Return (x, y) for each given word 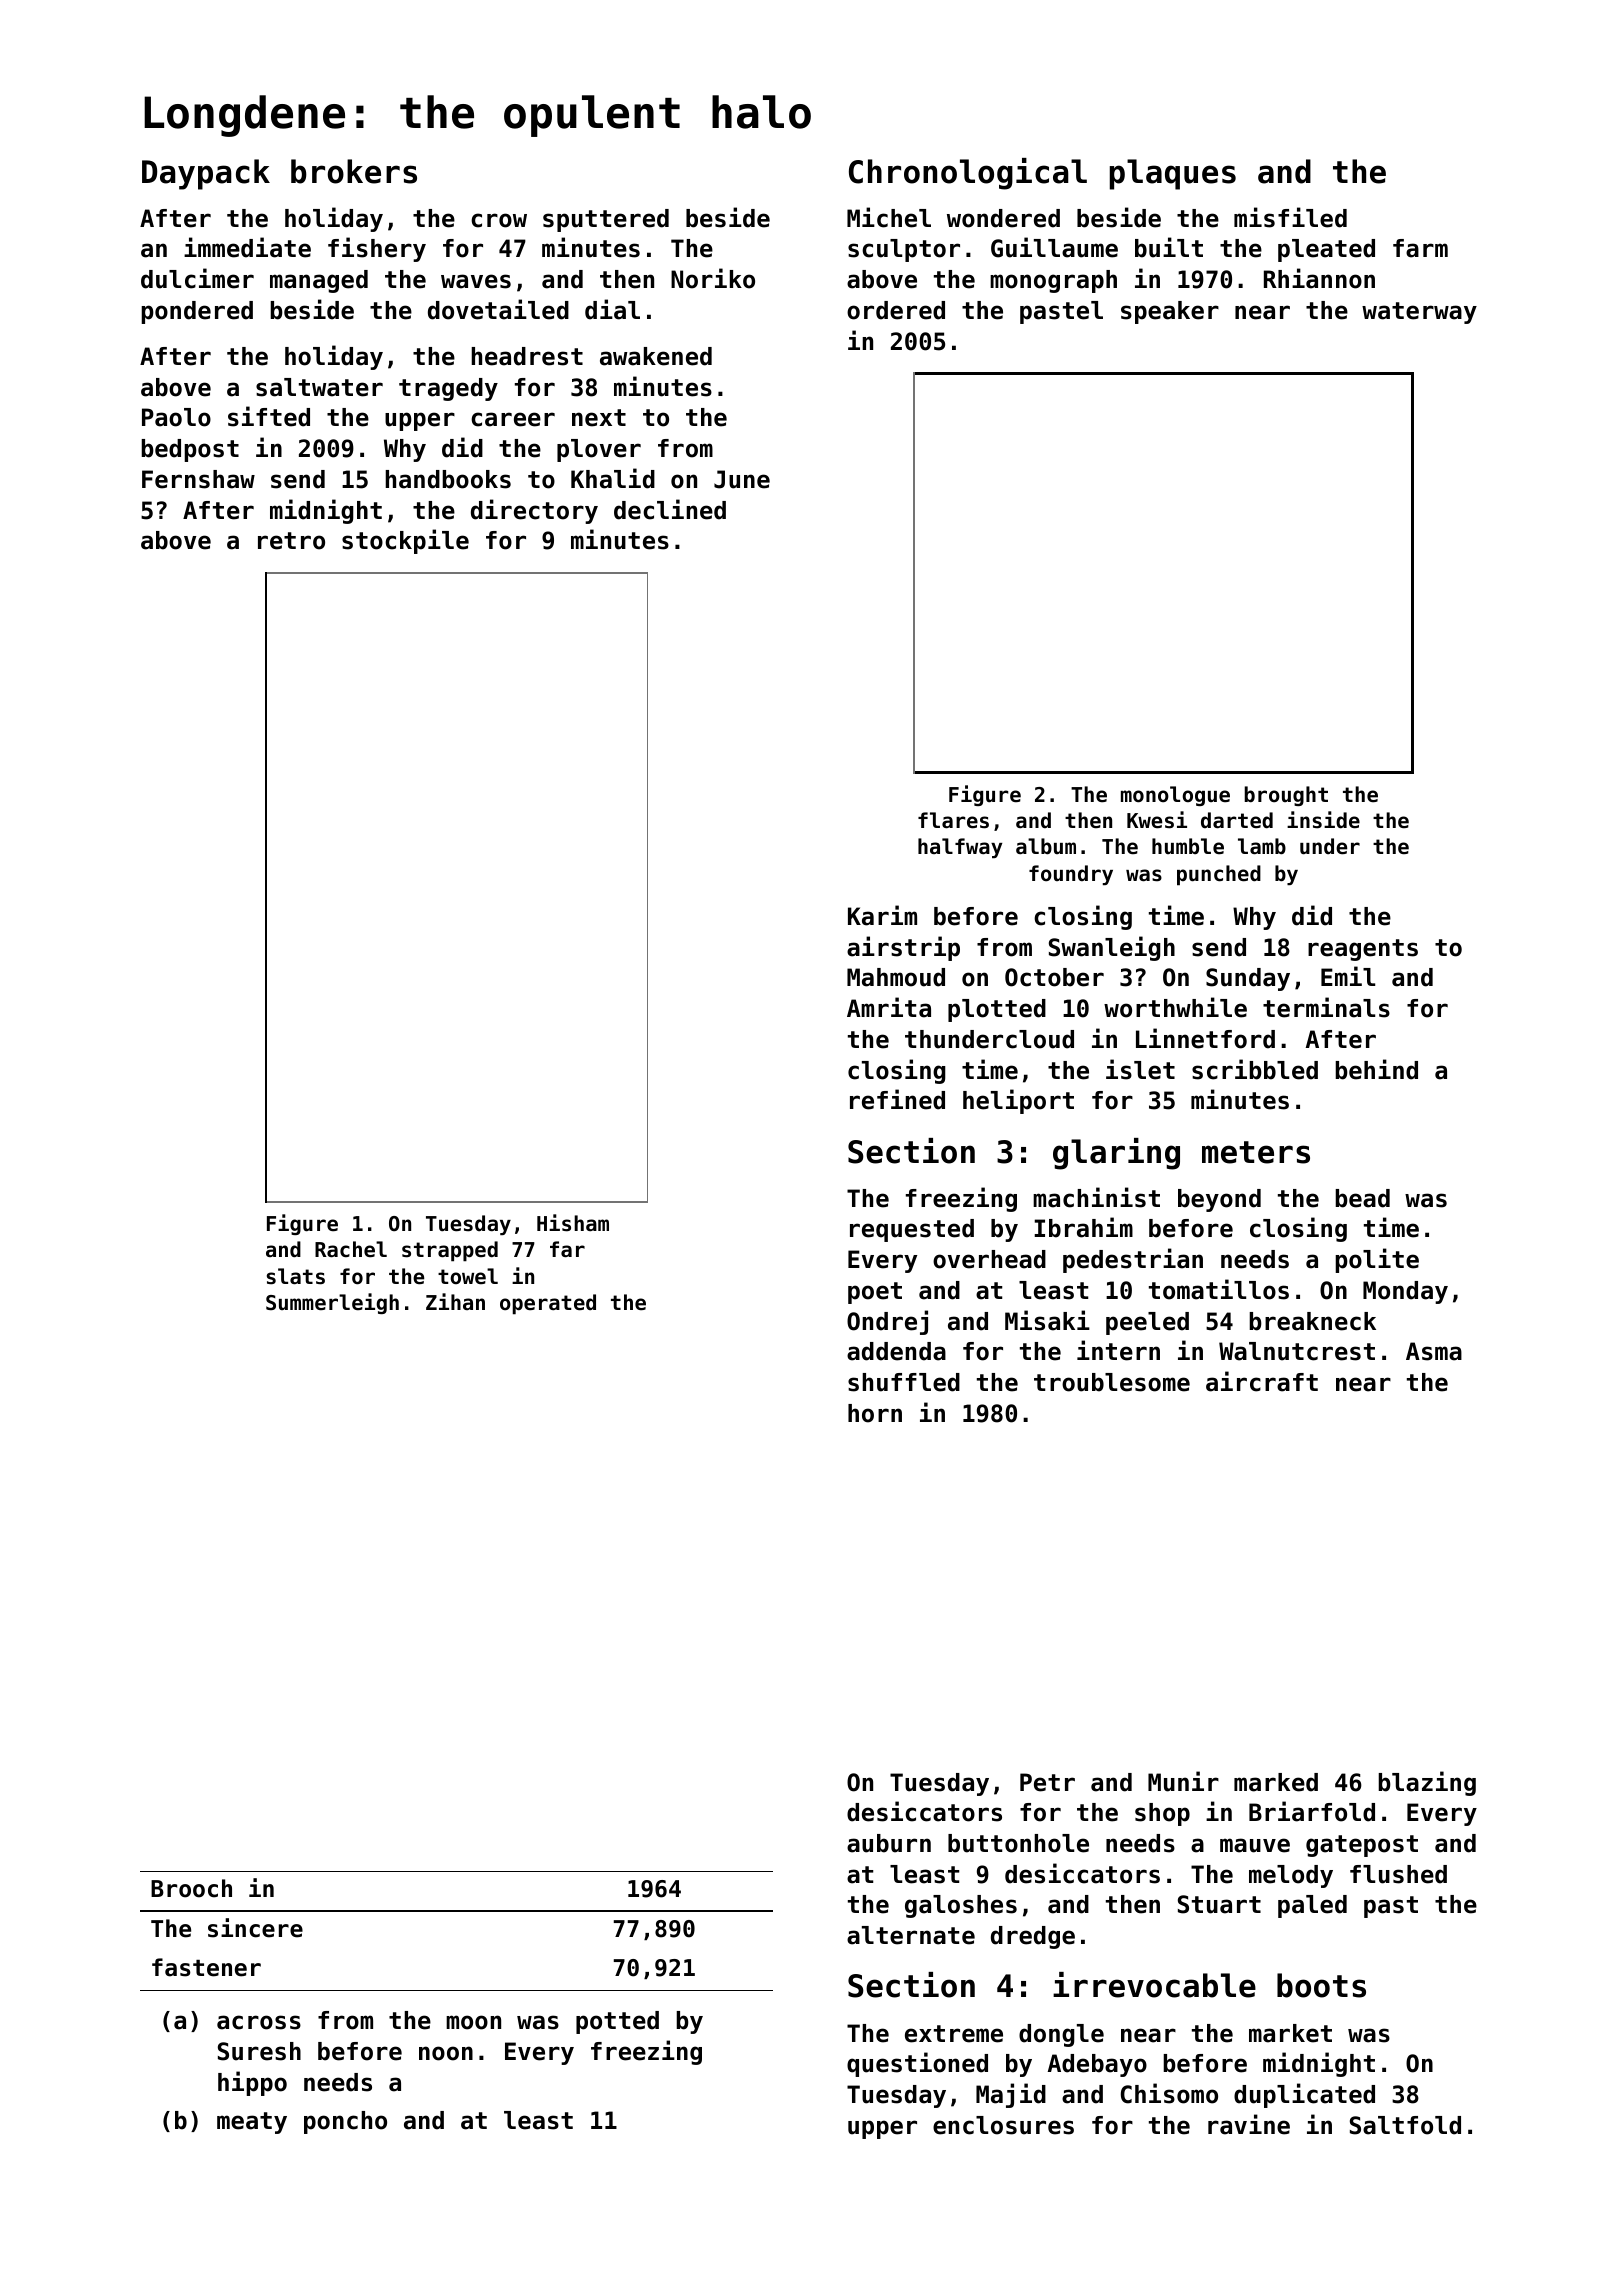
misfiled (1290, 217)
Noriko (713, 278)
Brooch (191, 1888)
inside (1323, 820)
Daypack (206, 174)
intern (1118, 1350)
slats (296, 1276)
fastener (206, 1967)
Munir (1183, 1781)
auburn (889, 1843)
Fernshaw (198, 479)
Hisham (573, 1223)
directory (534, 511)
